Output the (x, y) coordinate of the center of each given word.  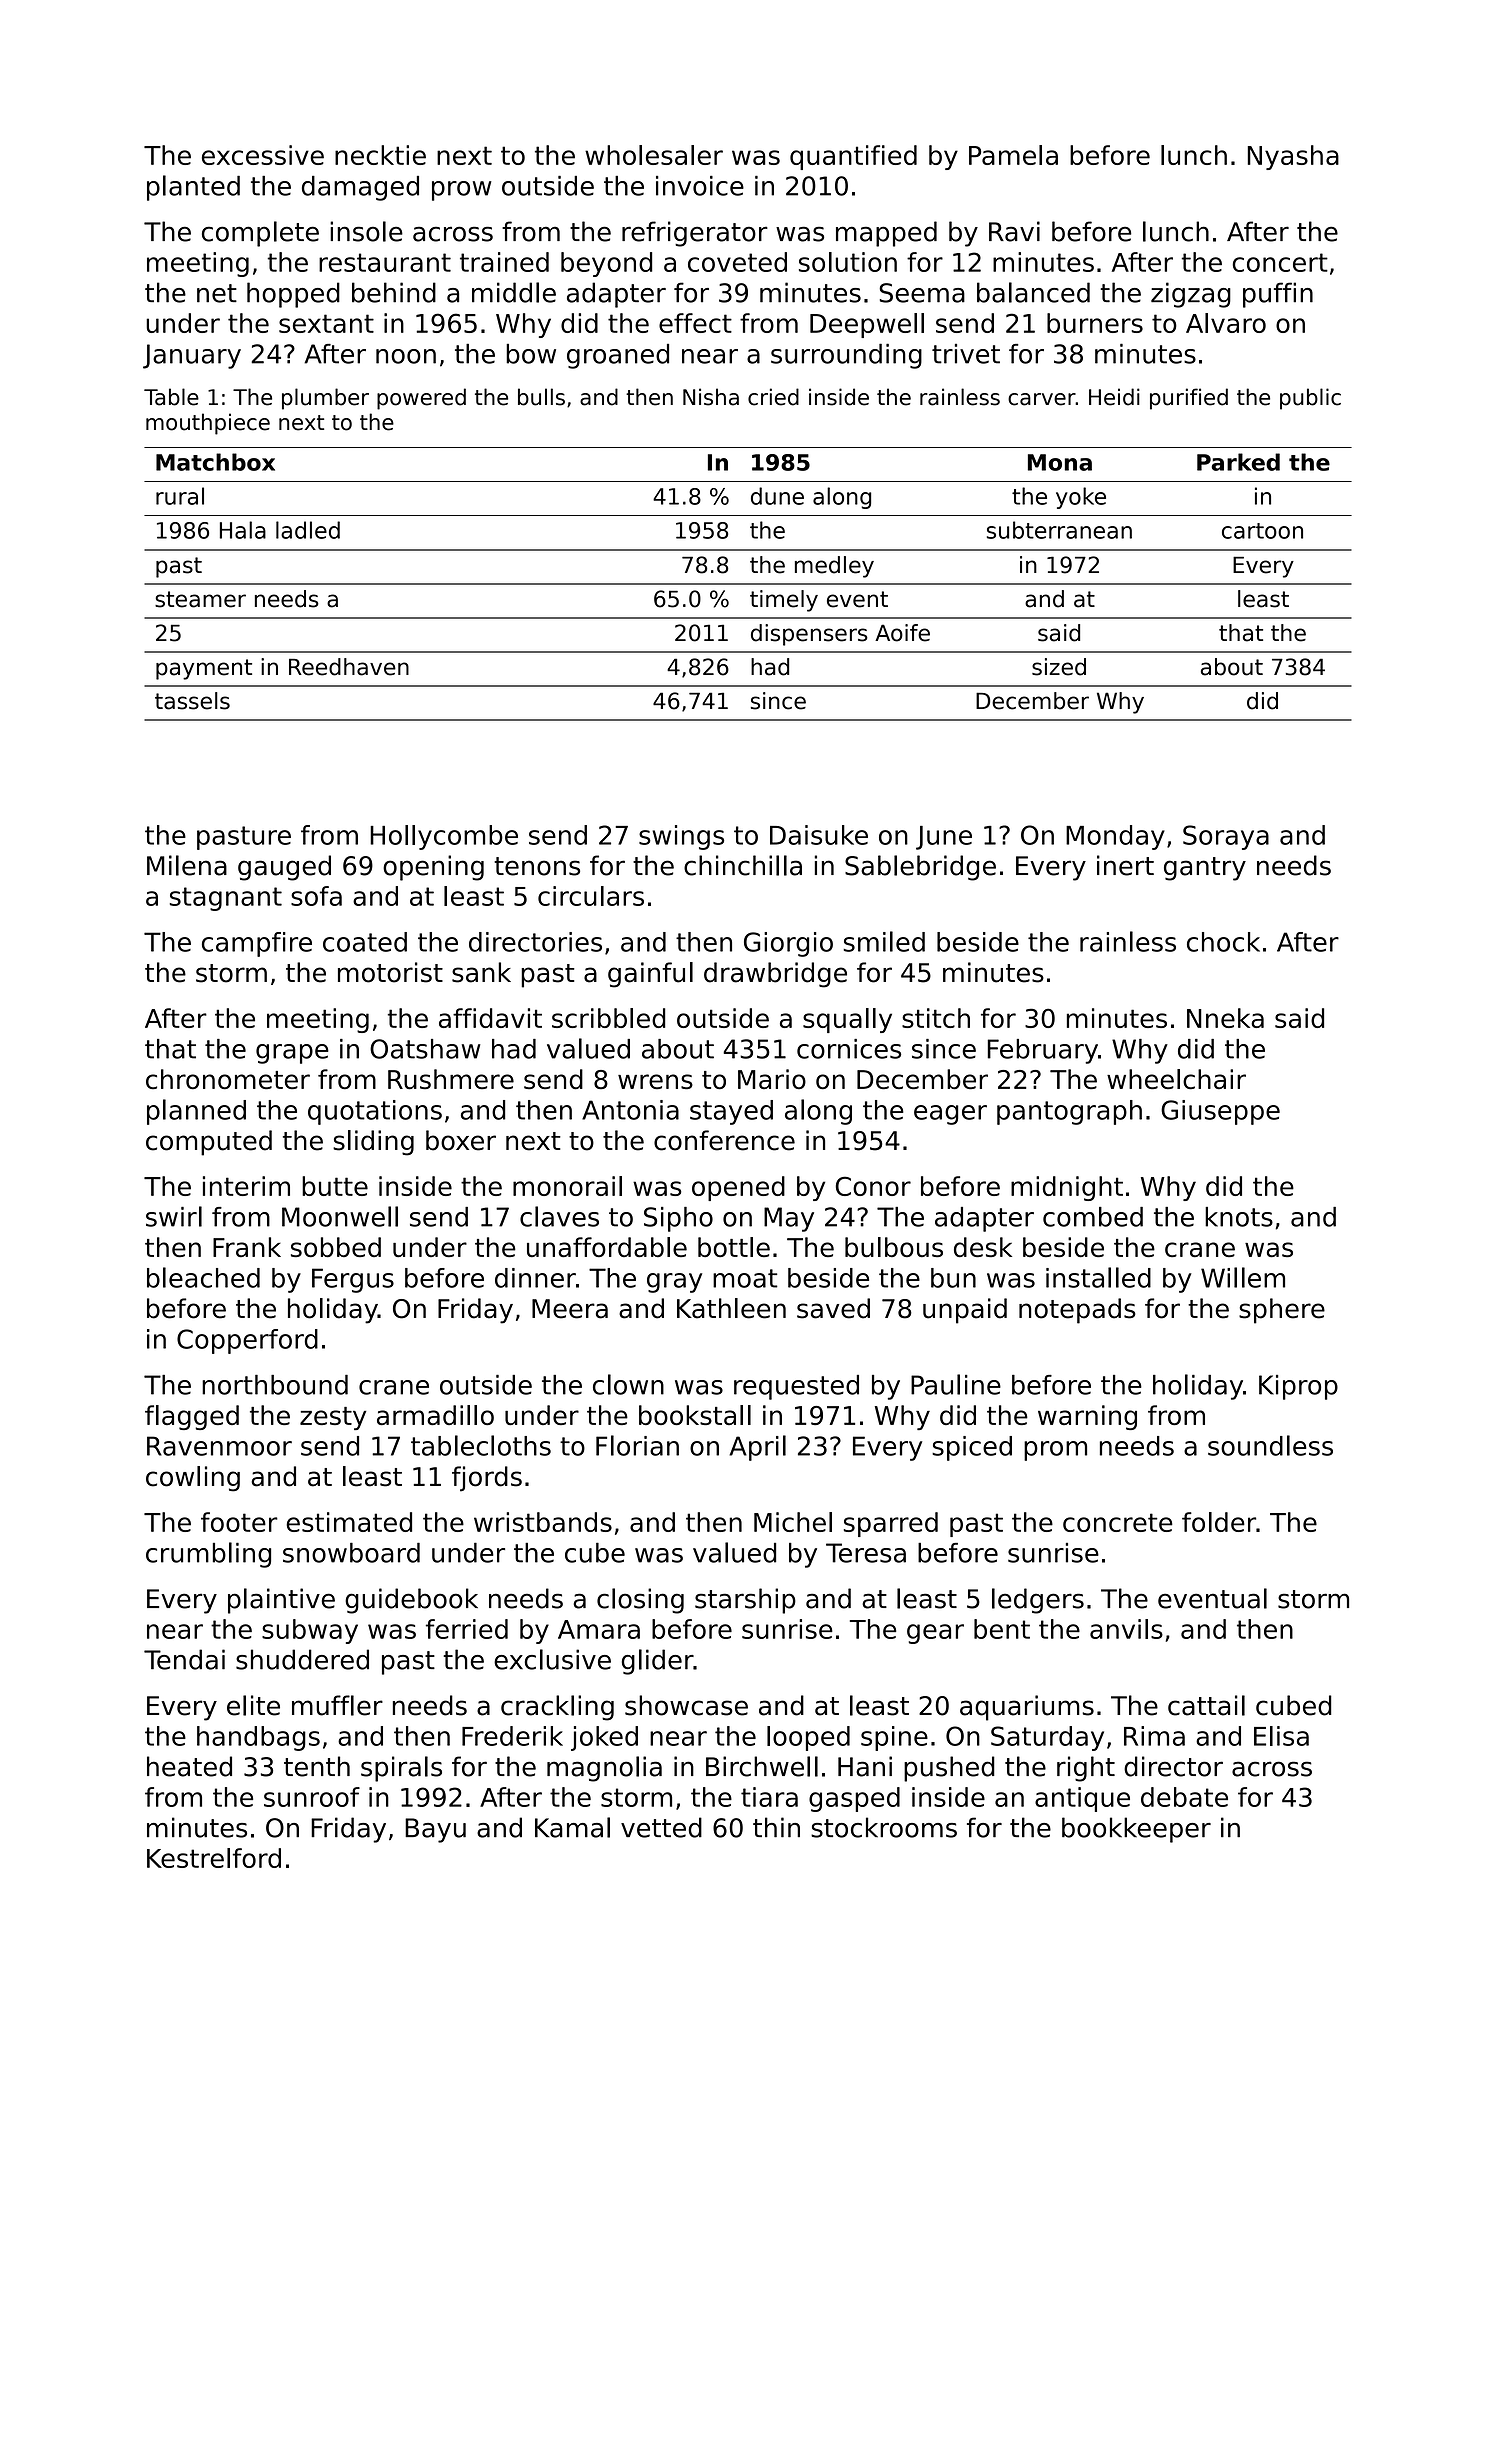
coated (365, 942)
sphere (1282, 1311)
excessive (263, 155)
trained (504, 262)
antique (1082, 1799)
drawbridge (775, 975)
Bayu (435, 1830)
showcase (686, 1705)
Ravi (1014, 231)
